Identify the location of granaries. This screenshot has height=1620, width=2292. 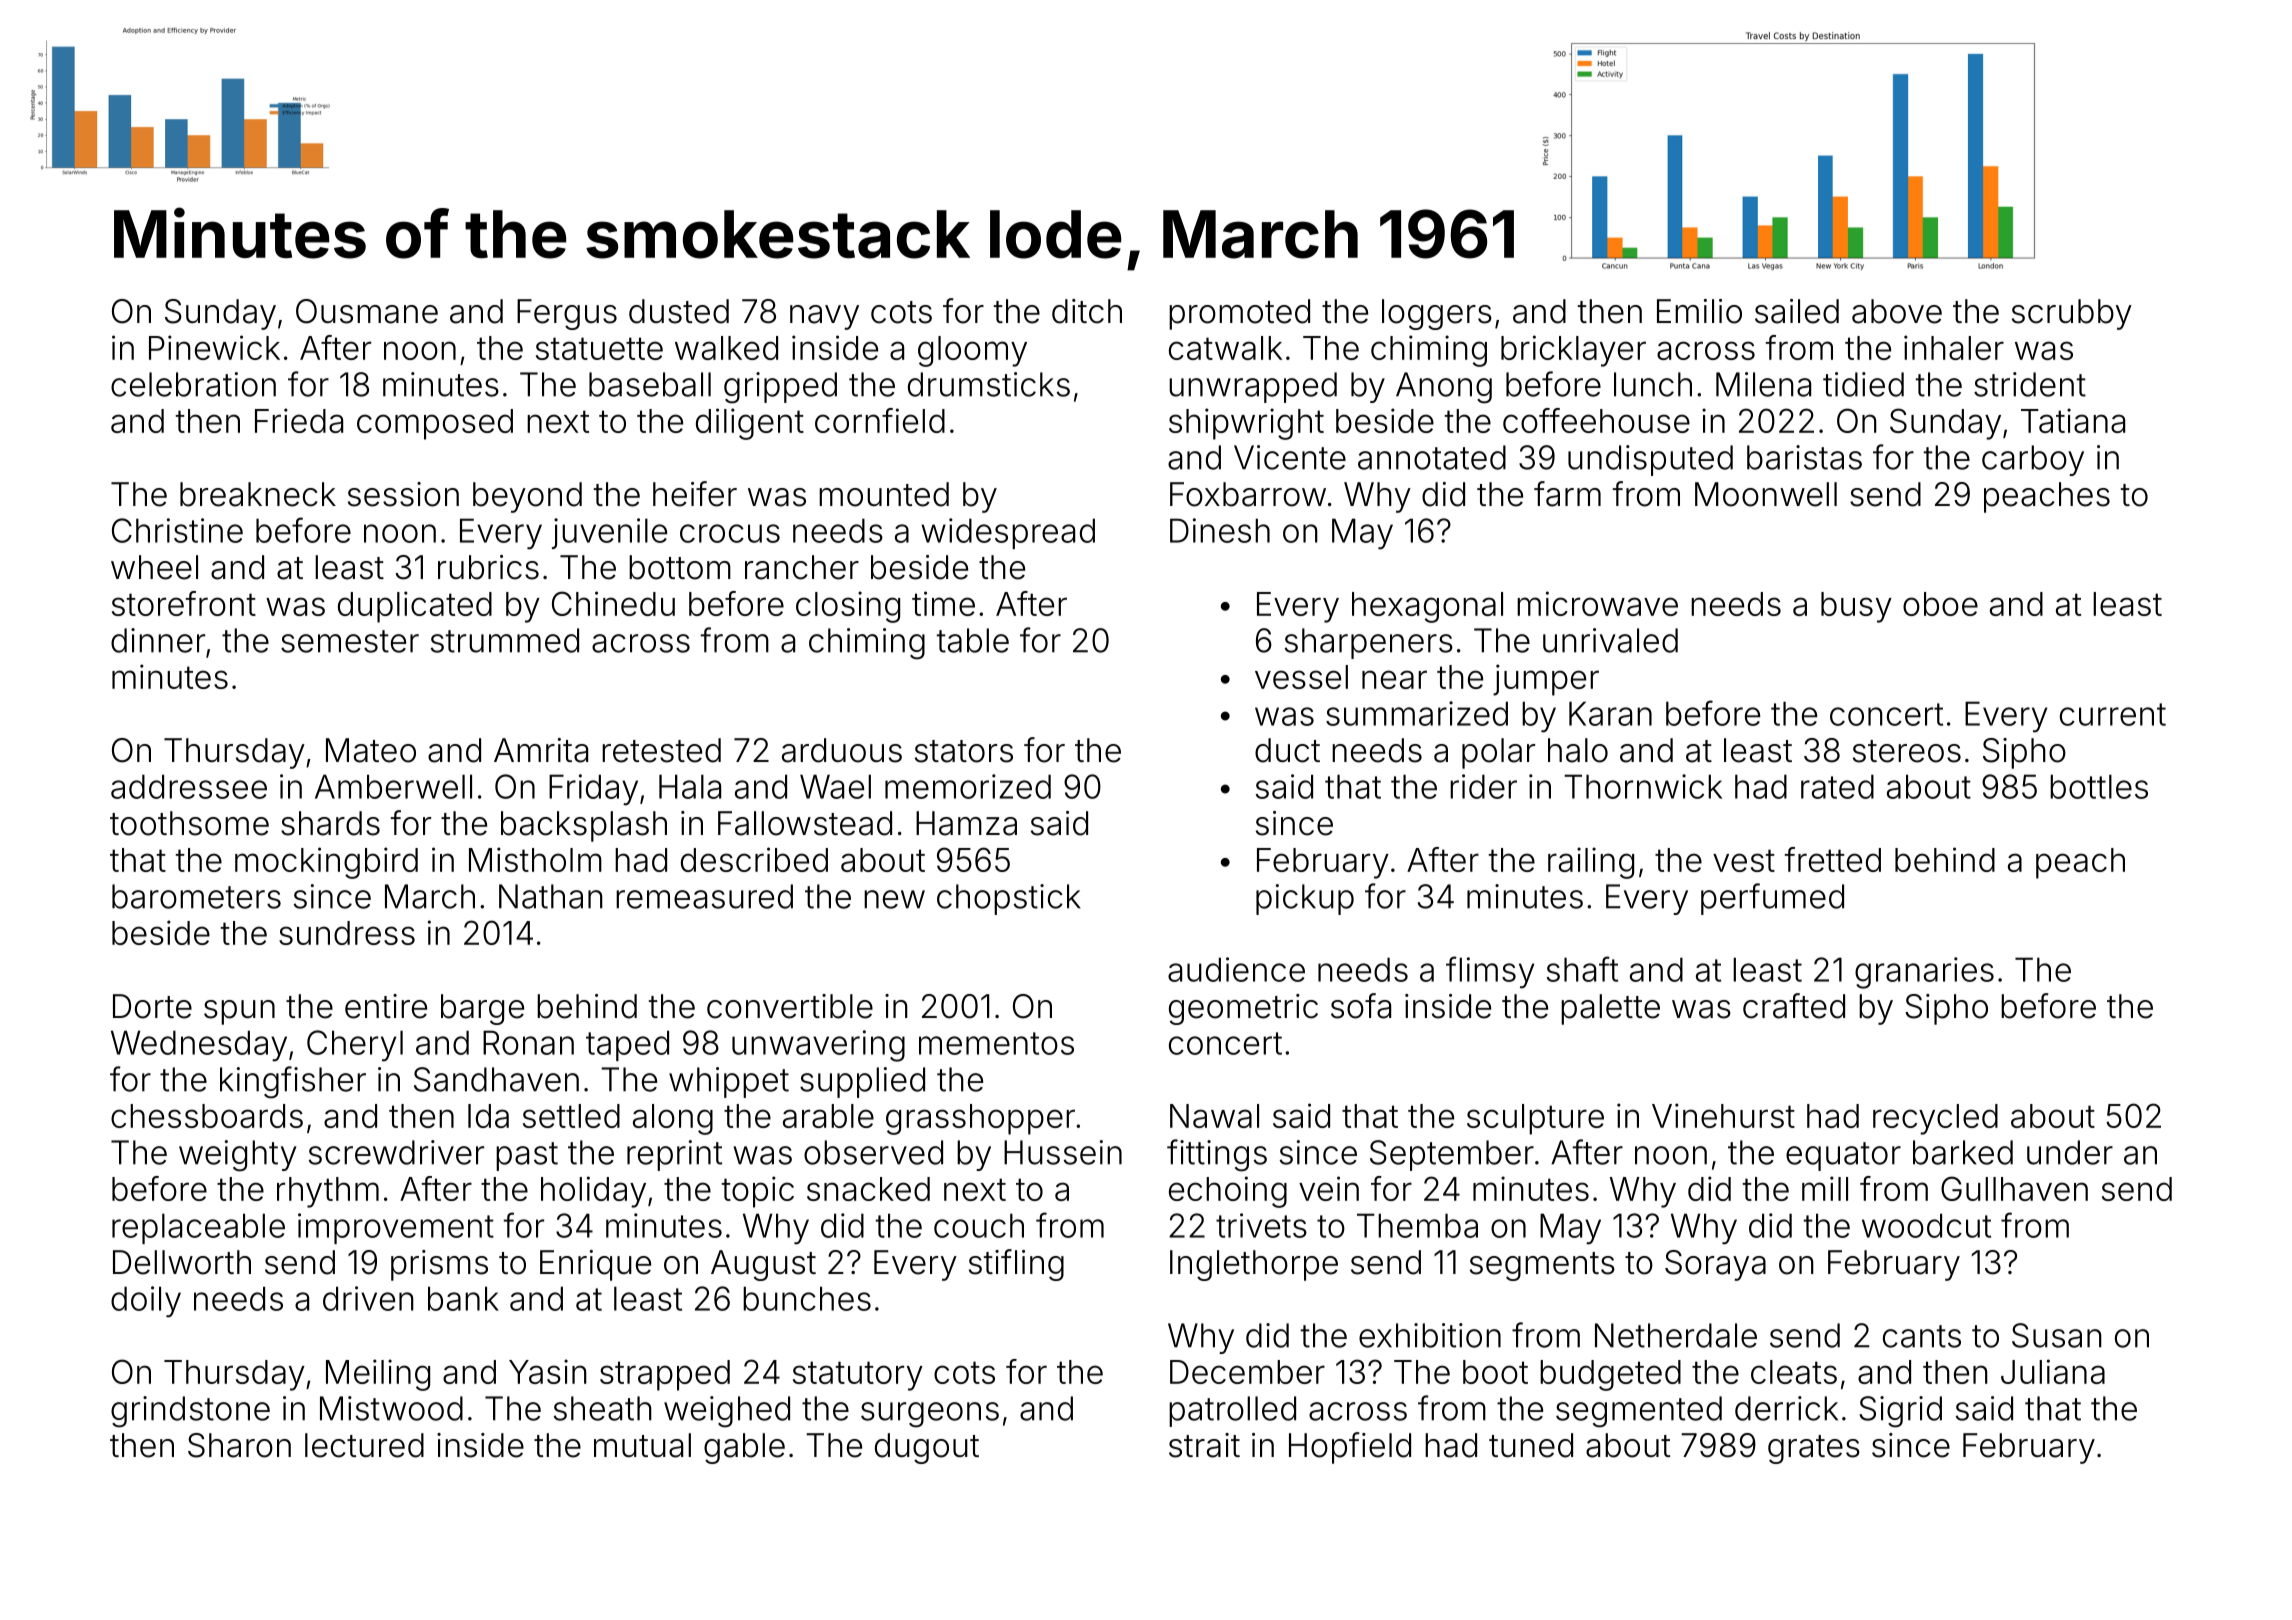
(1924, 973).
